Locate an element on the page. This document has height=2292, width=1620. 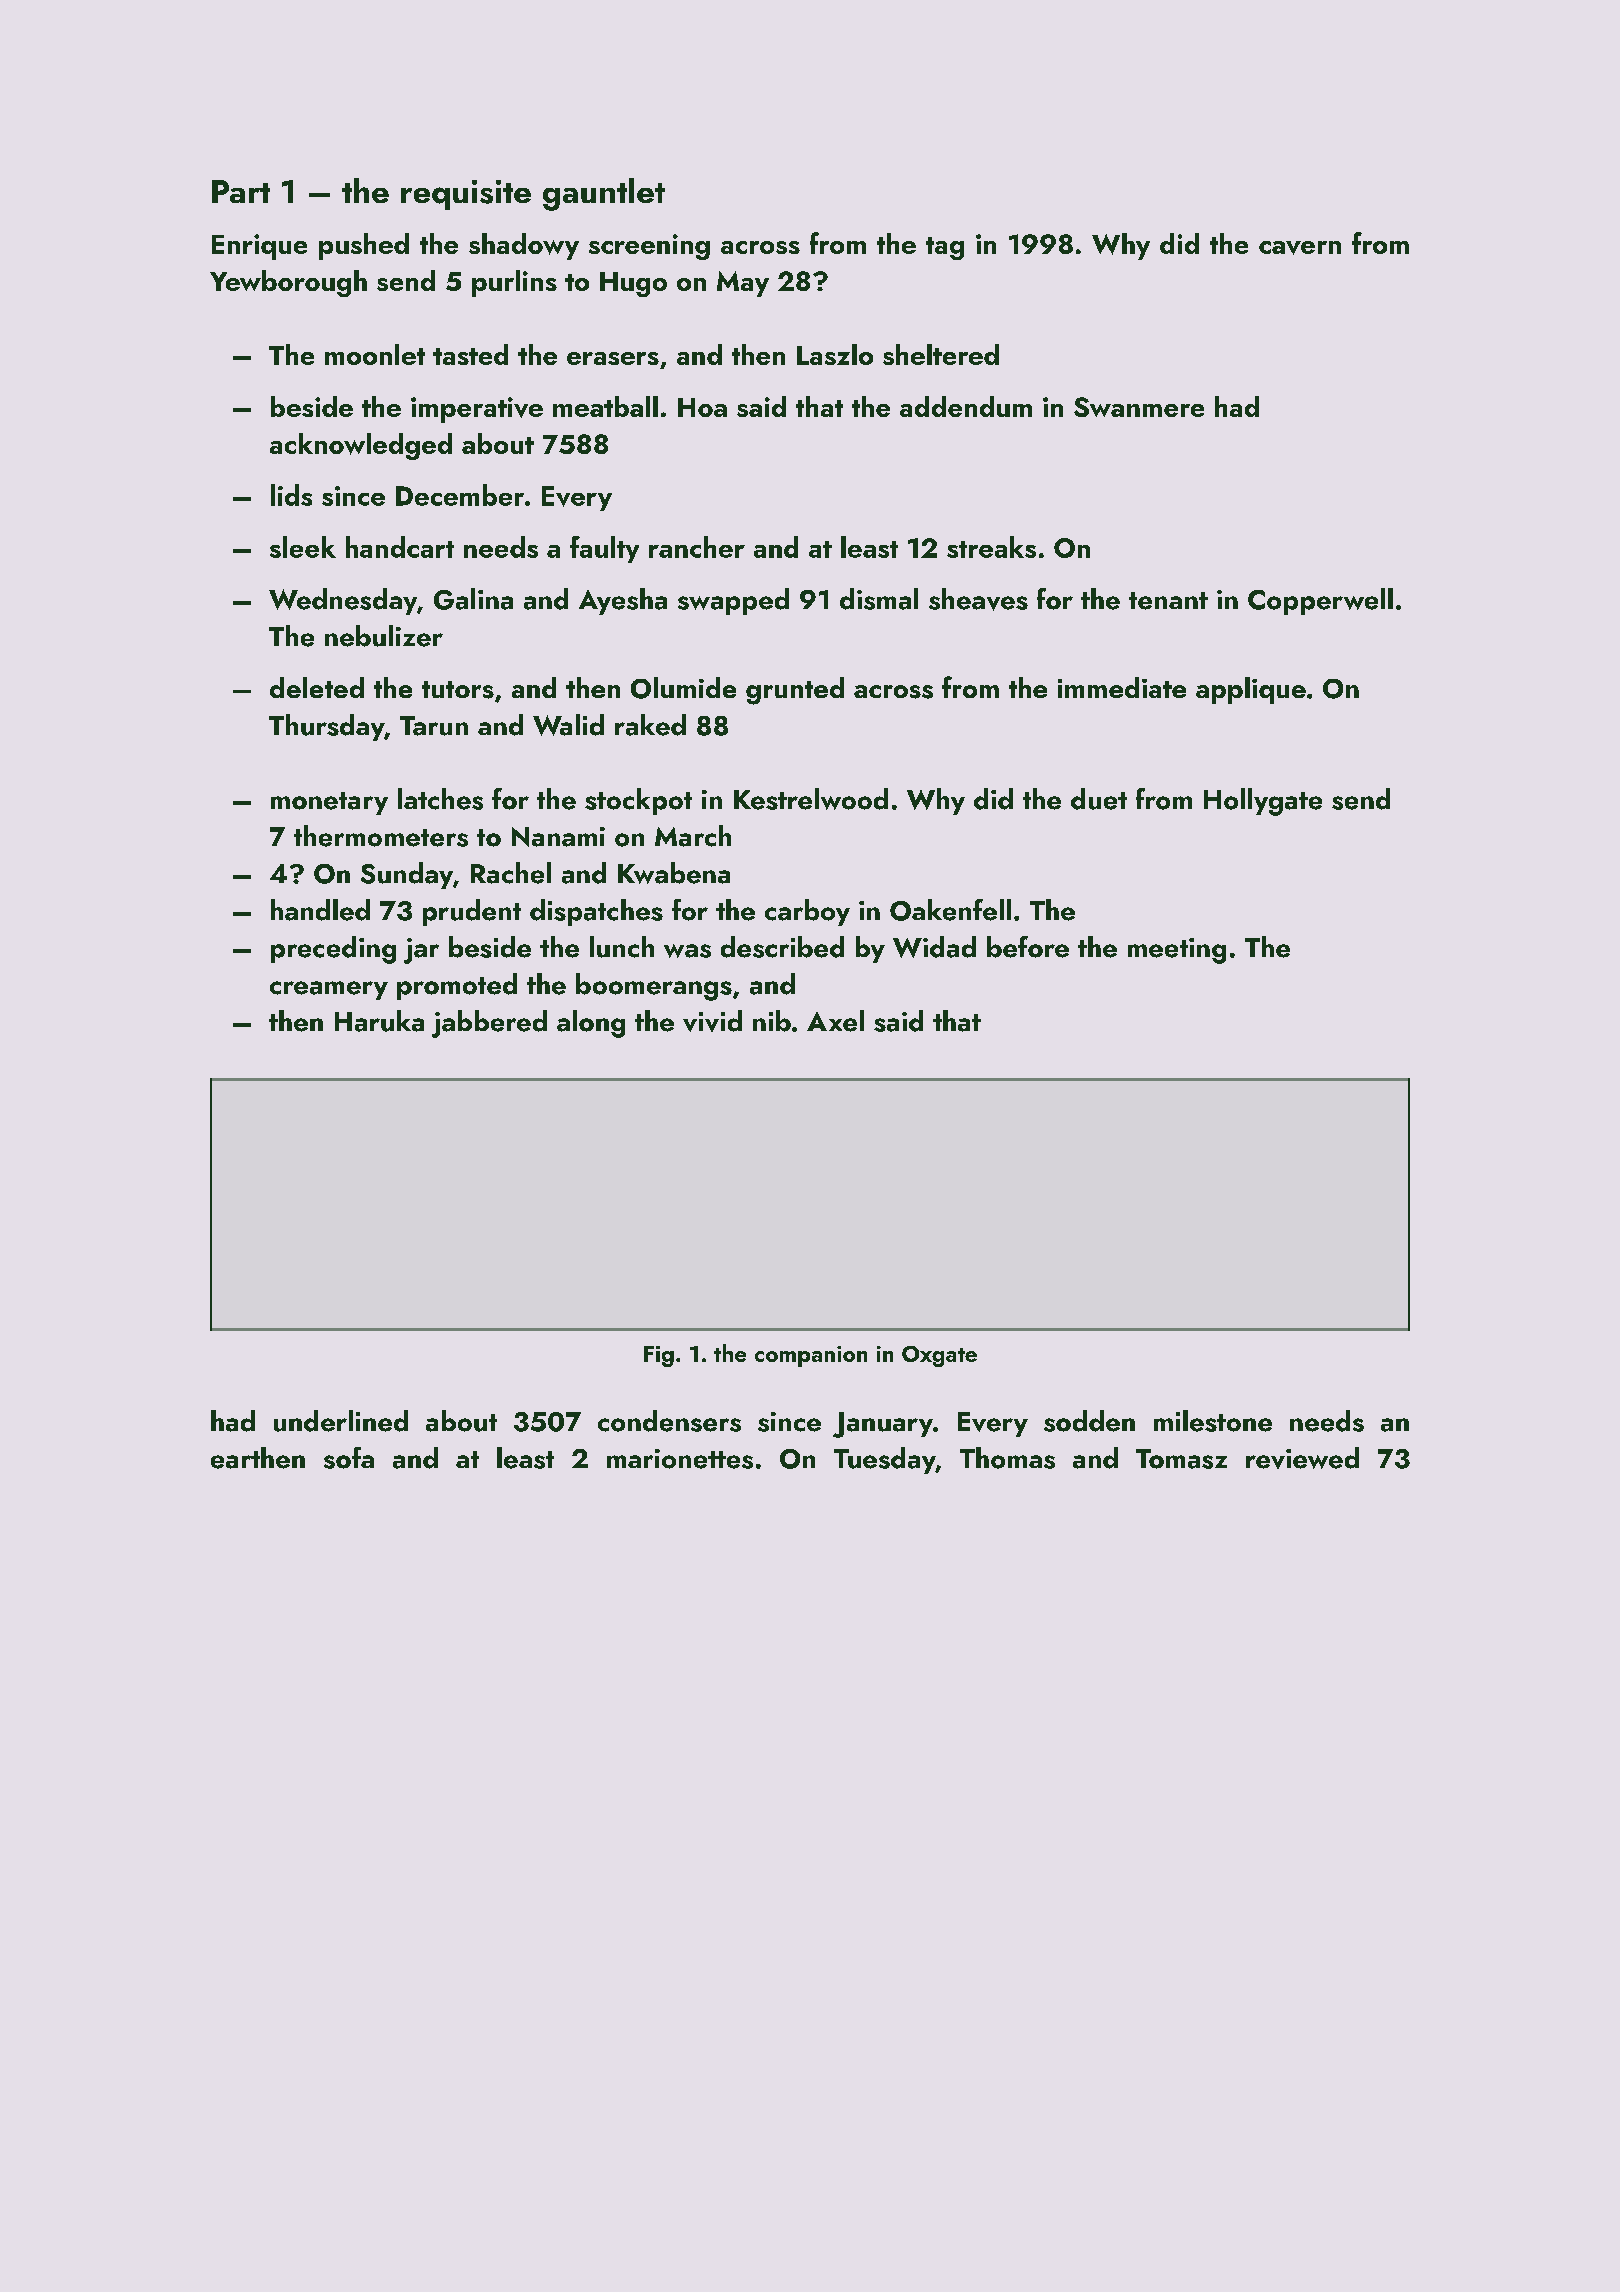
underlined is located at coordinates (341, 1421).
